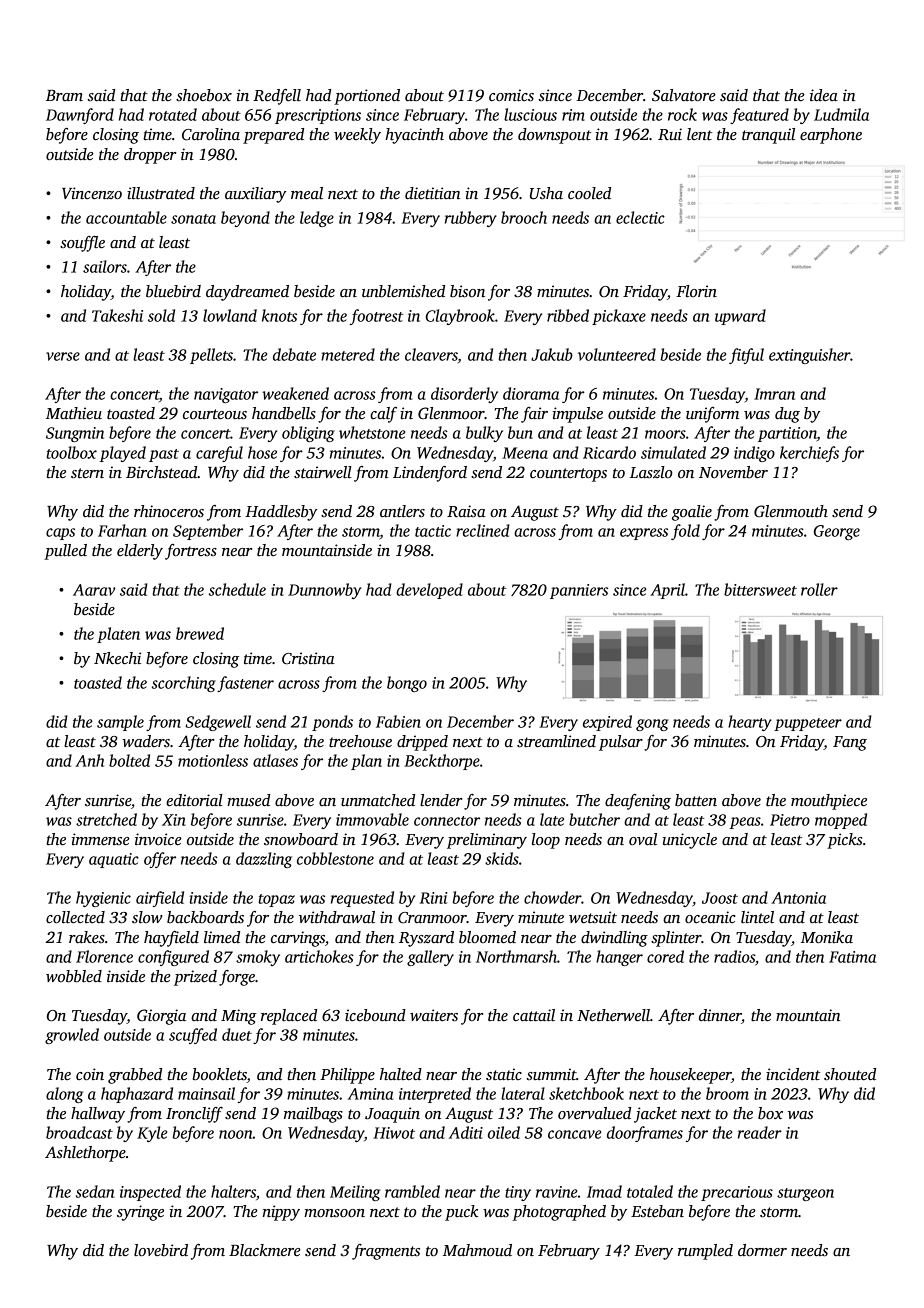 This screenshot has width=924, height=1308. I want to click on Ludmila, so click(841, 114).
